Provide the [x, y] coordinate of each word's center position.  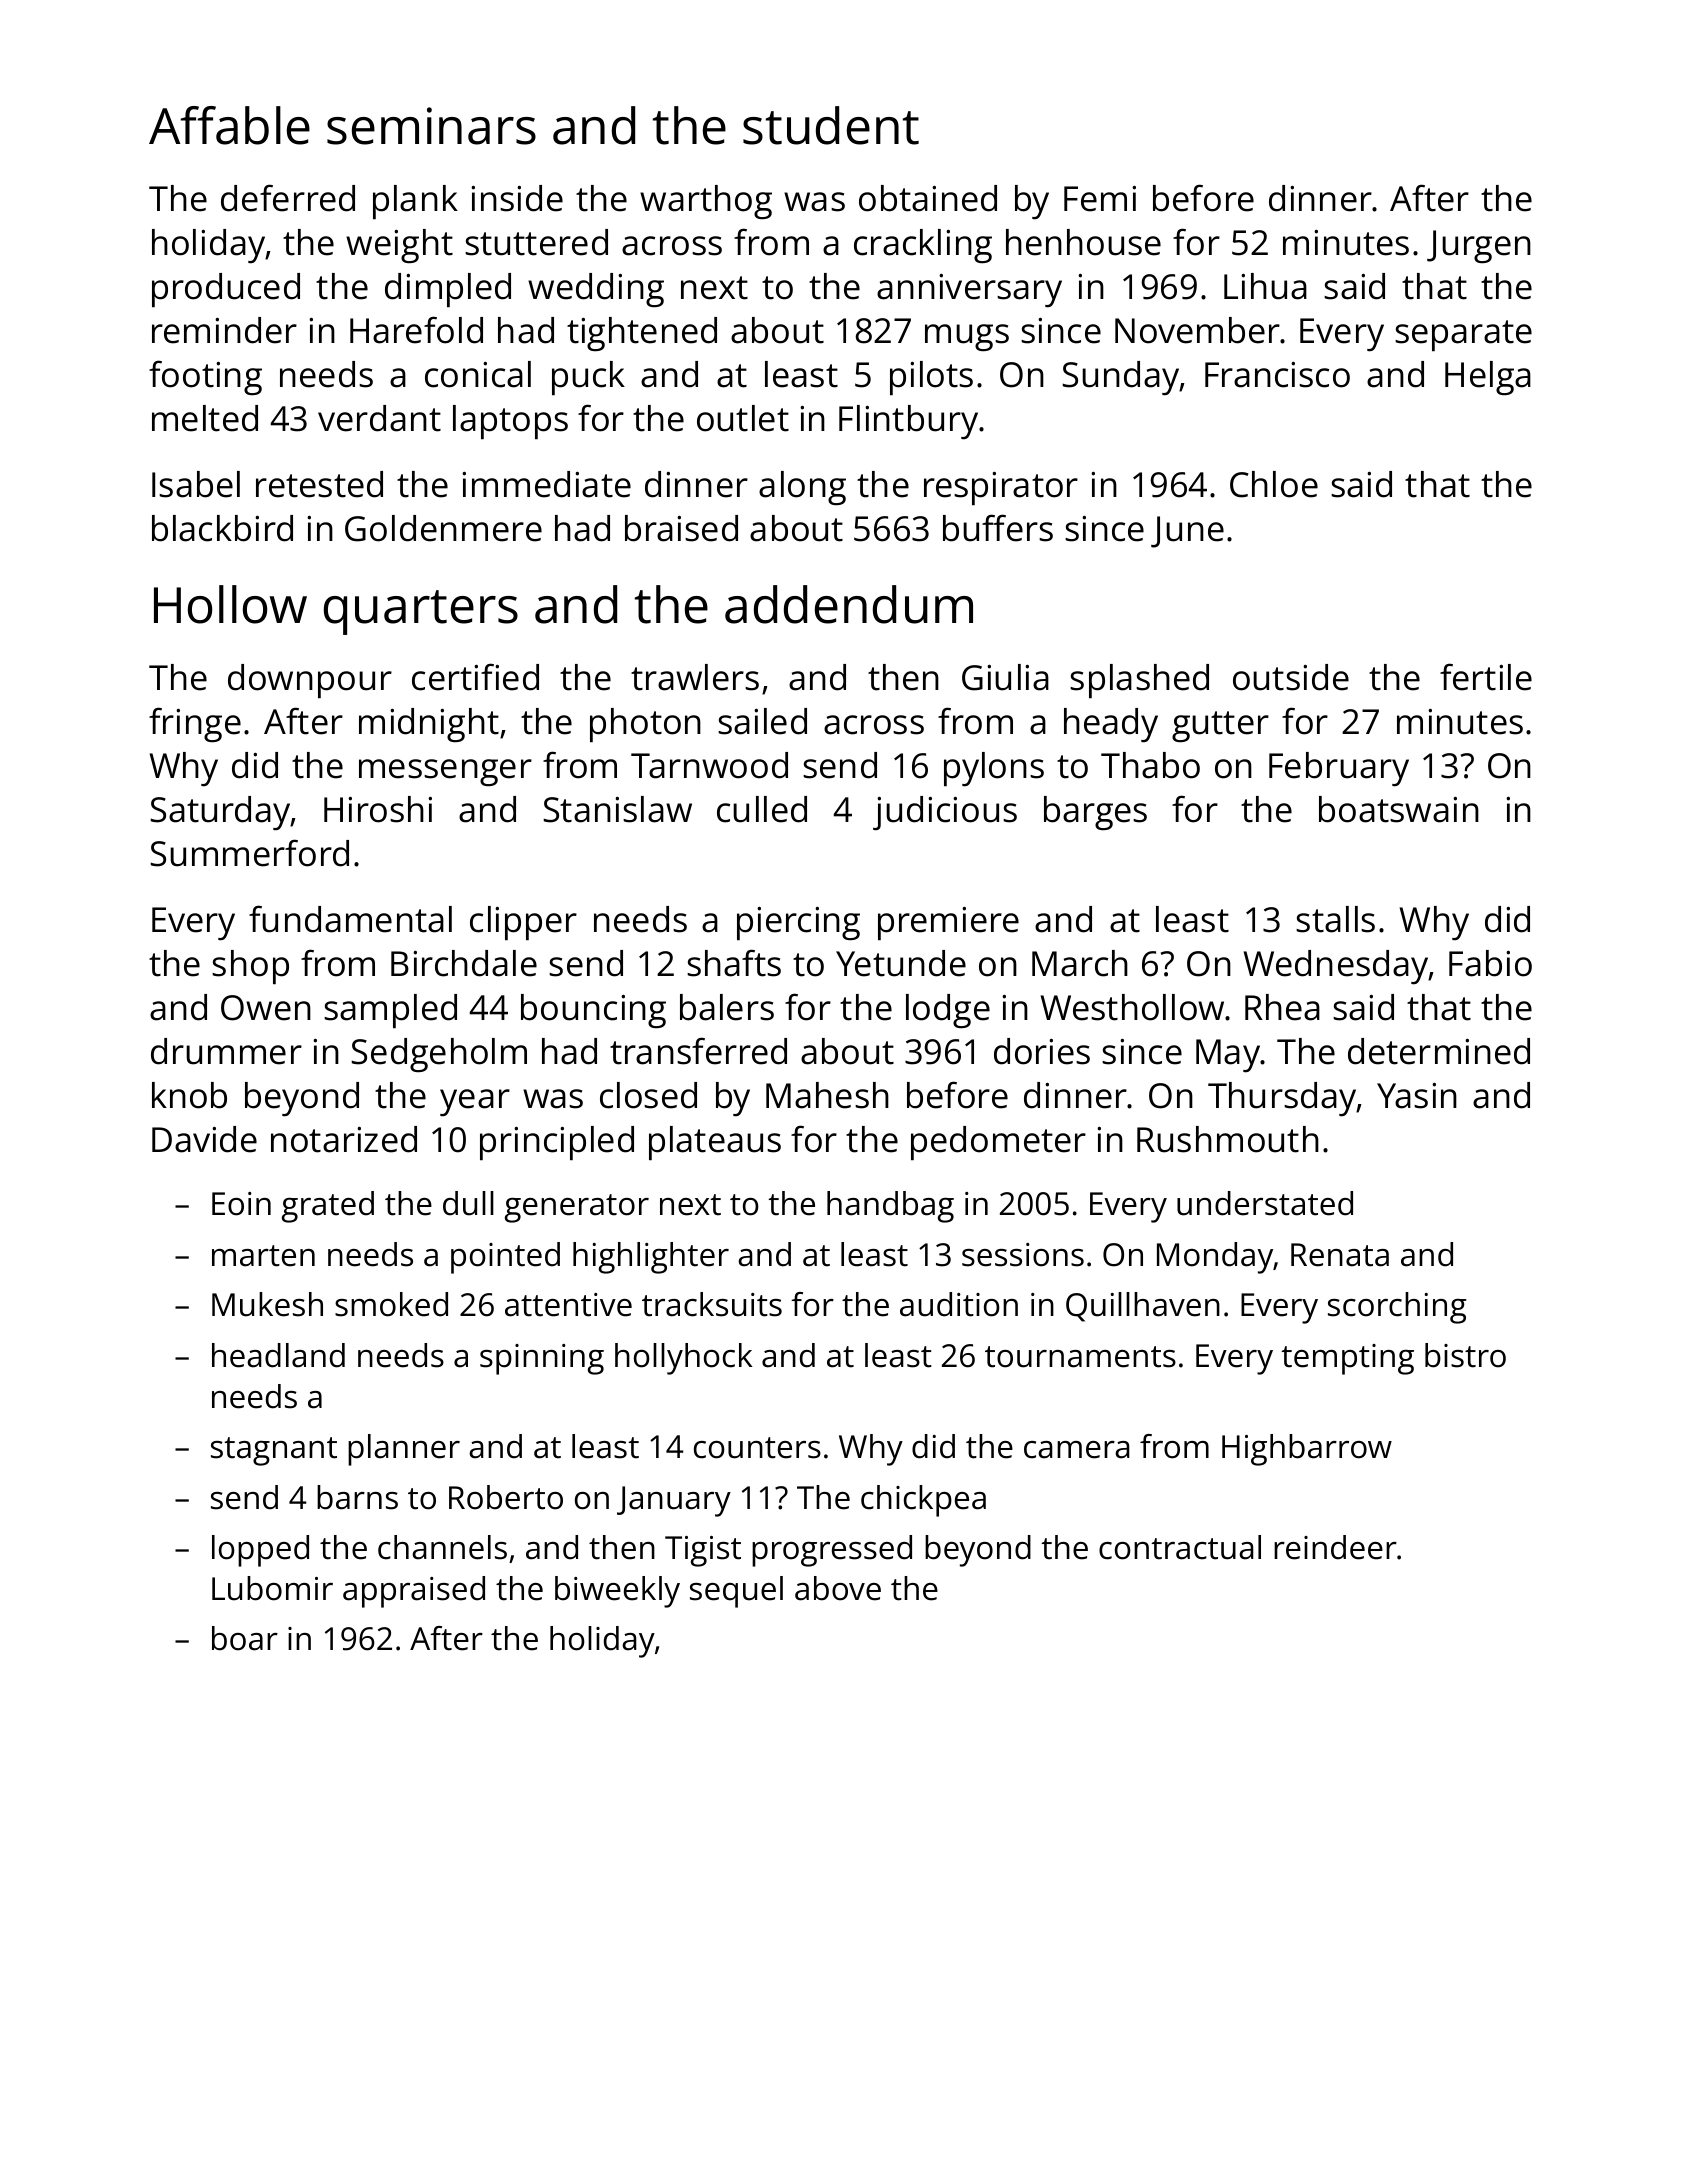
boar [245, 1638]
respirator [1001, 488]
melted [205, 418]
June [1187, 532]
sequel [736, 1592]
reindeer [1335, 1547]
